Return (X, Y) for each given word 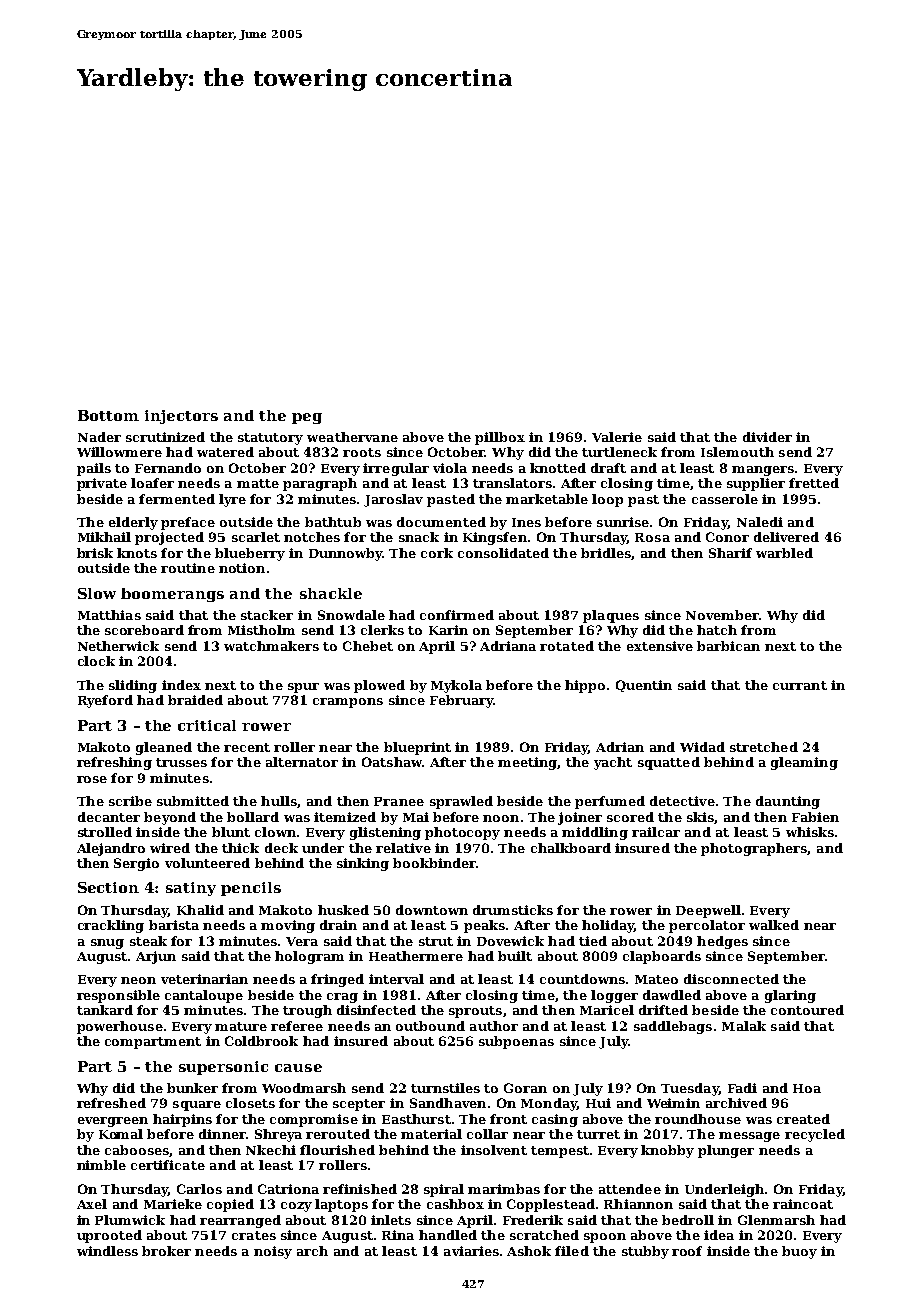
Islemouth (737, 452)
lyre (232, 500)
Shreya (278, 1135)
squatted (669, 763)
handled (448, 1235)
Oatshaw (392, 762)
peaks (484, 926)
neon (138, 980)
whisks (810, 832)
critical (207, 725)
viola (450, 468)
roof (687, 1251)
